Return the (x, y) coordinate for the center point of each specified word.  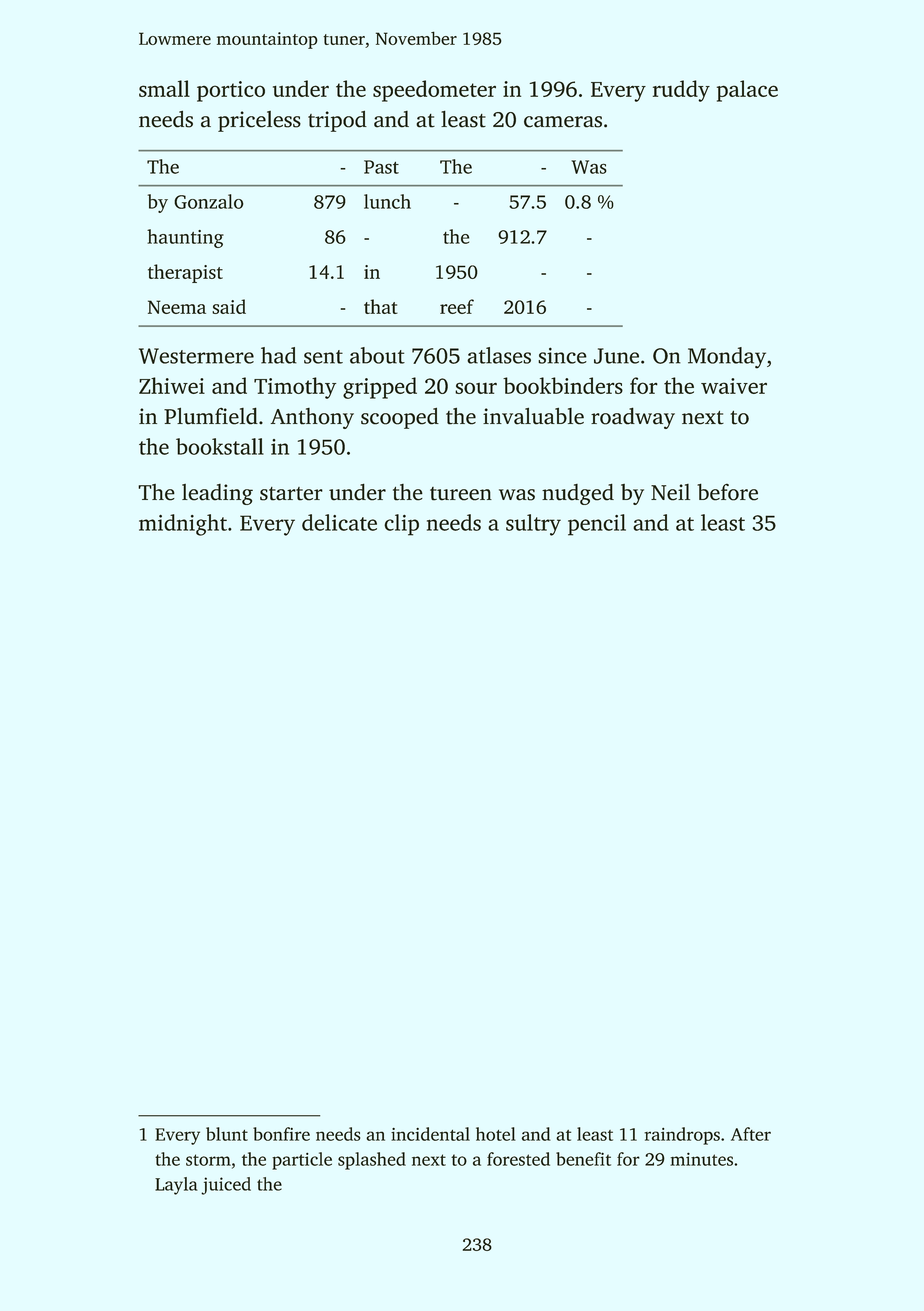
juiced (226, 1186)
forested (518, 1159)
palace (747, 91)
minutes (701, 1159)
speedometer (434, 91)
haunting (185, 238)
